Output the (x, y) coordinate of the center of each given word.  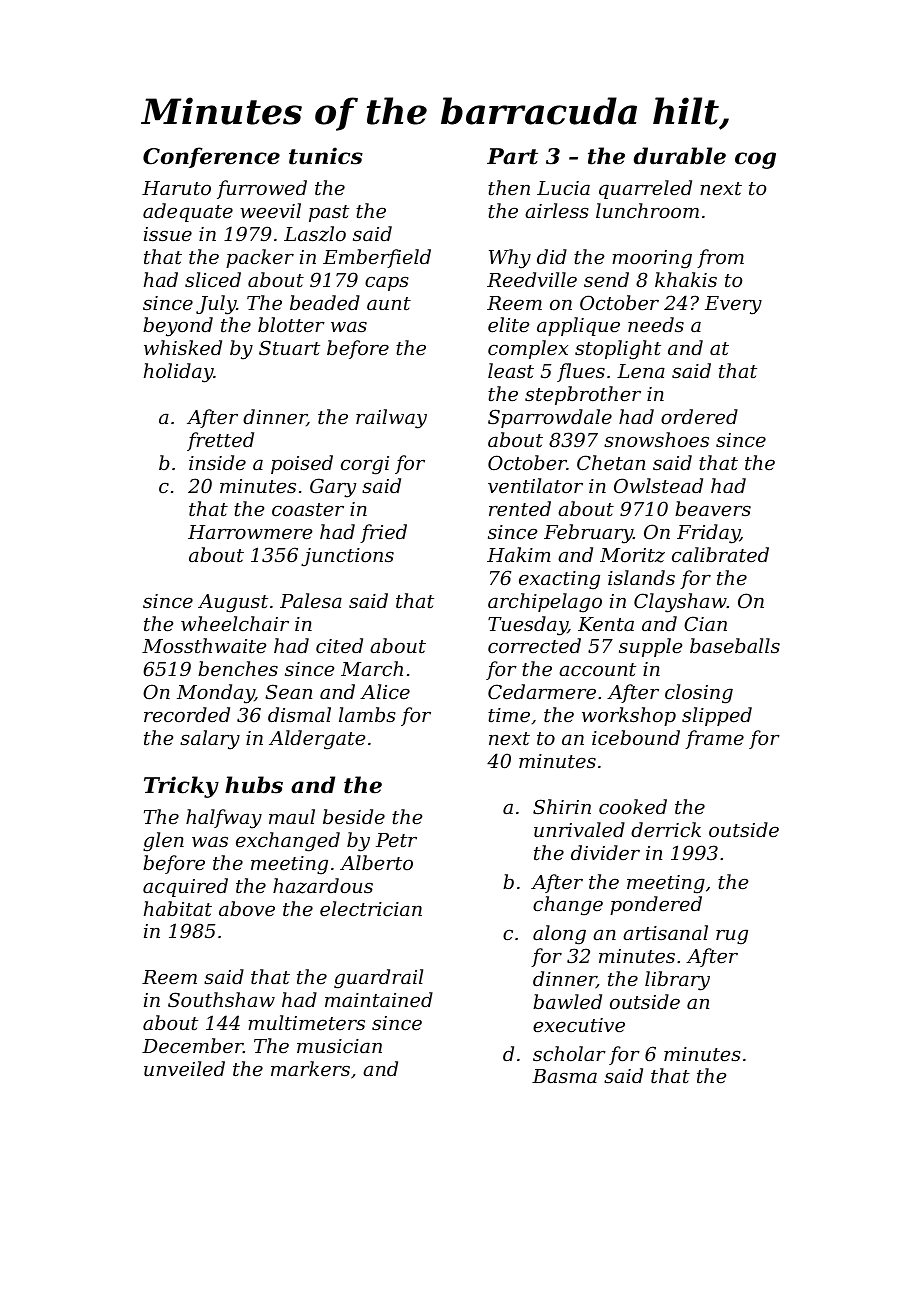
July (216, 305)
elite (509, 324)
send (606, 279)
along (559, 935)
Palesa (311, 600)
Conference (211, 157)
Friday (708, 534)
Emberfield (377, 258)
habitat (178, 908)
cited (339, 645)
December (192, 1045)
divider (605, 852)
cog (755, 160)
